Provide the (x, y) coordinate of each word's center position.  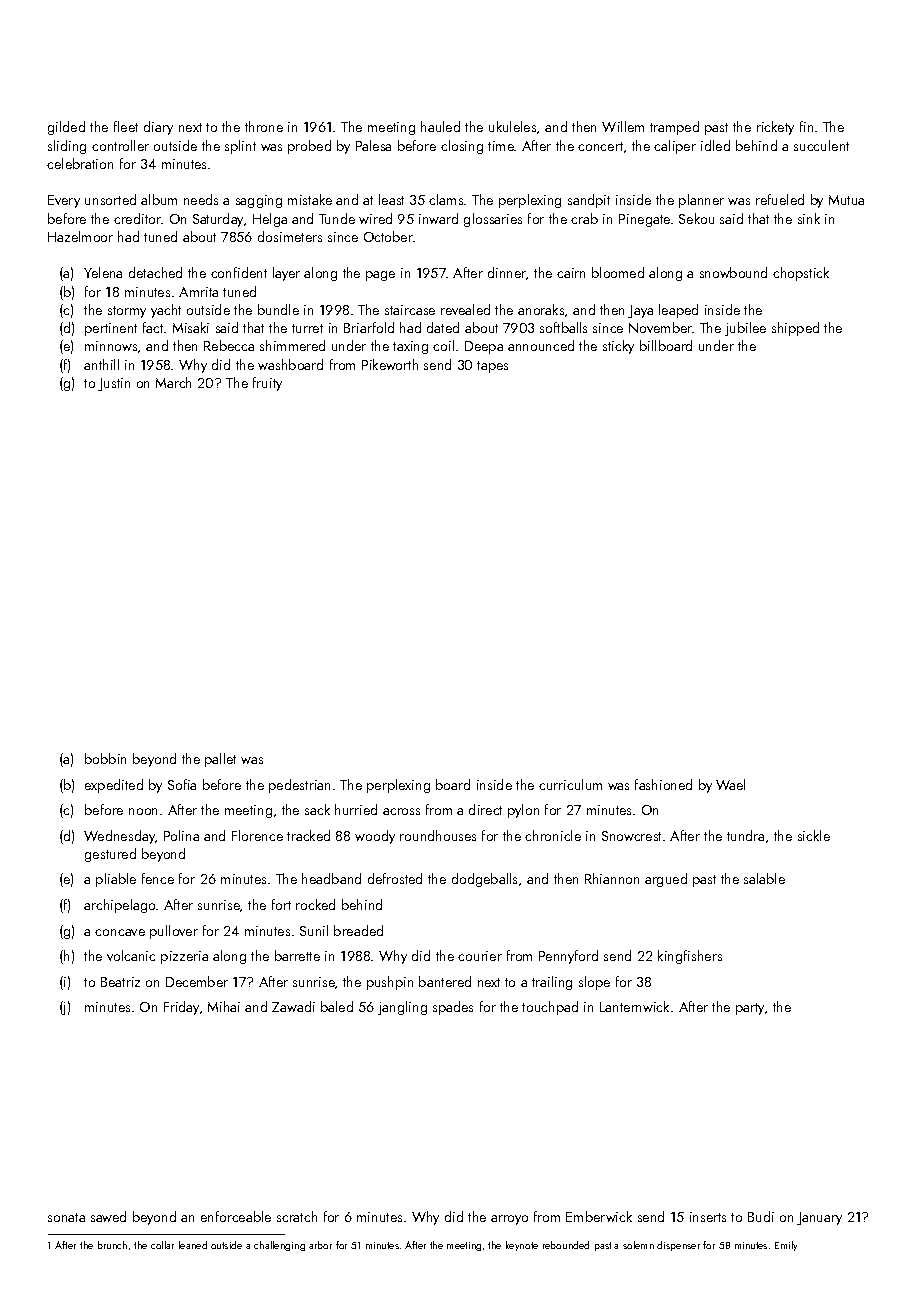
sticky (618, 347)
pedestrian (299, 786)
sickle (814, 835)
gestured (110, 855)
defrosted (395, 878)
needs (201, 199)
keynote (522, 1246)
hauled (440, 126)
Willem (623, 126)
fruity (267, 384)
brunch (112, 1245)
